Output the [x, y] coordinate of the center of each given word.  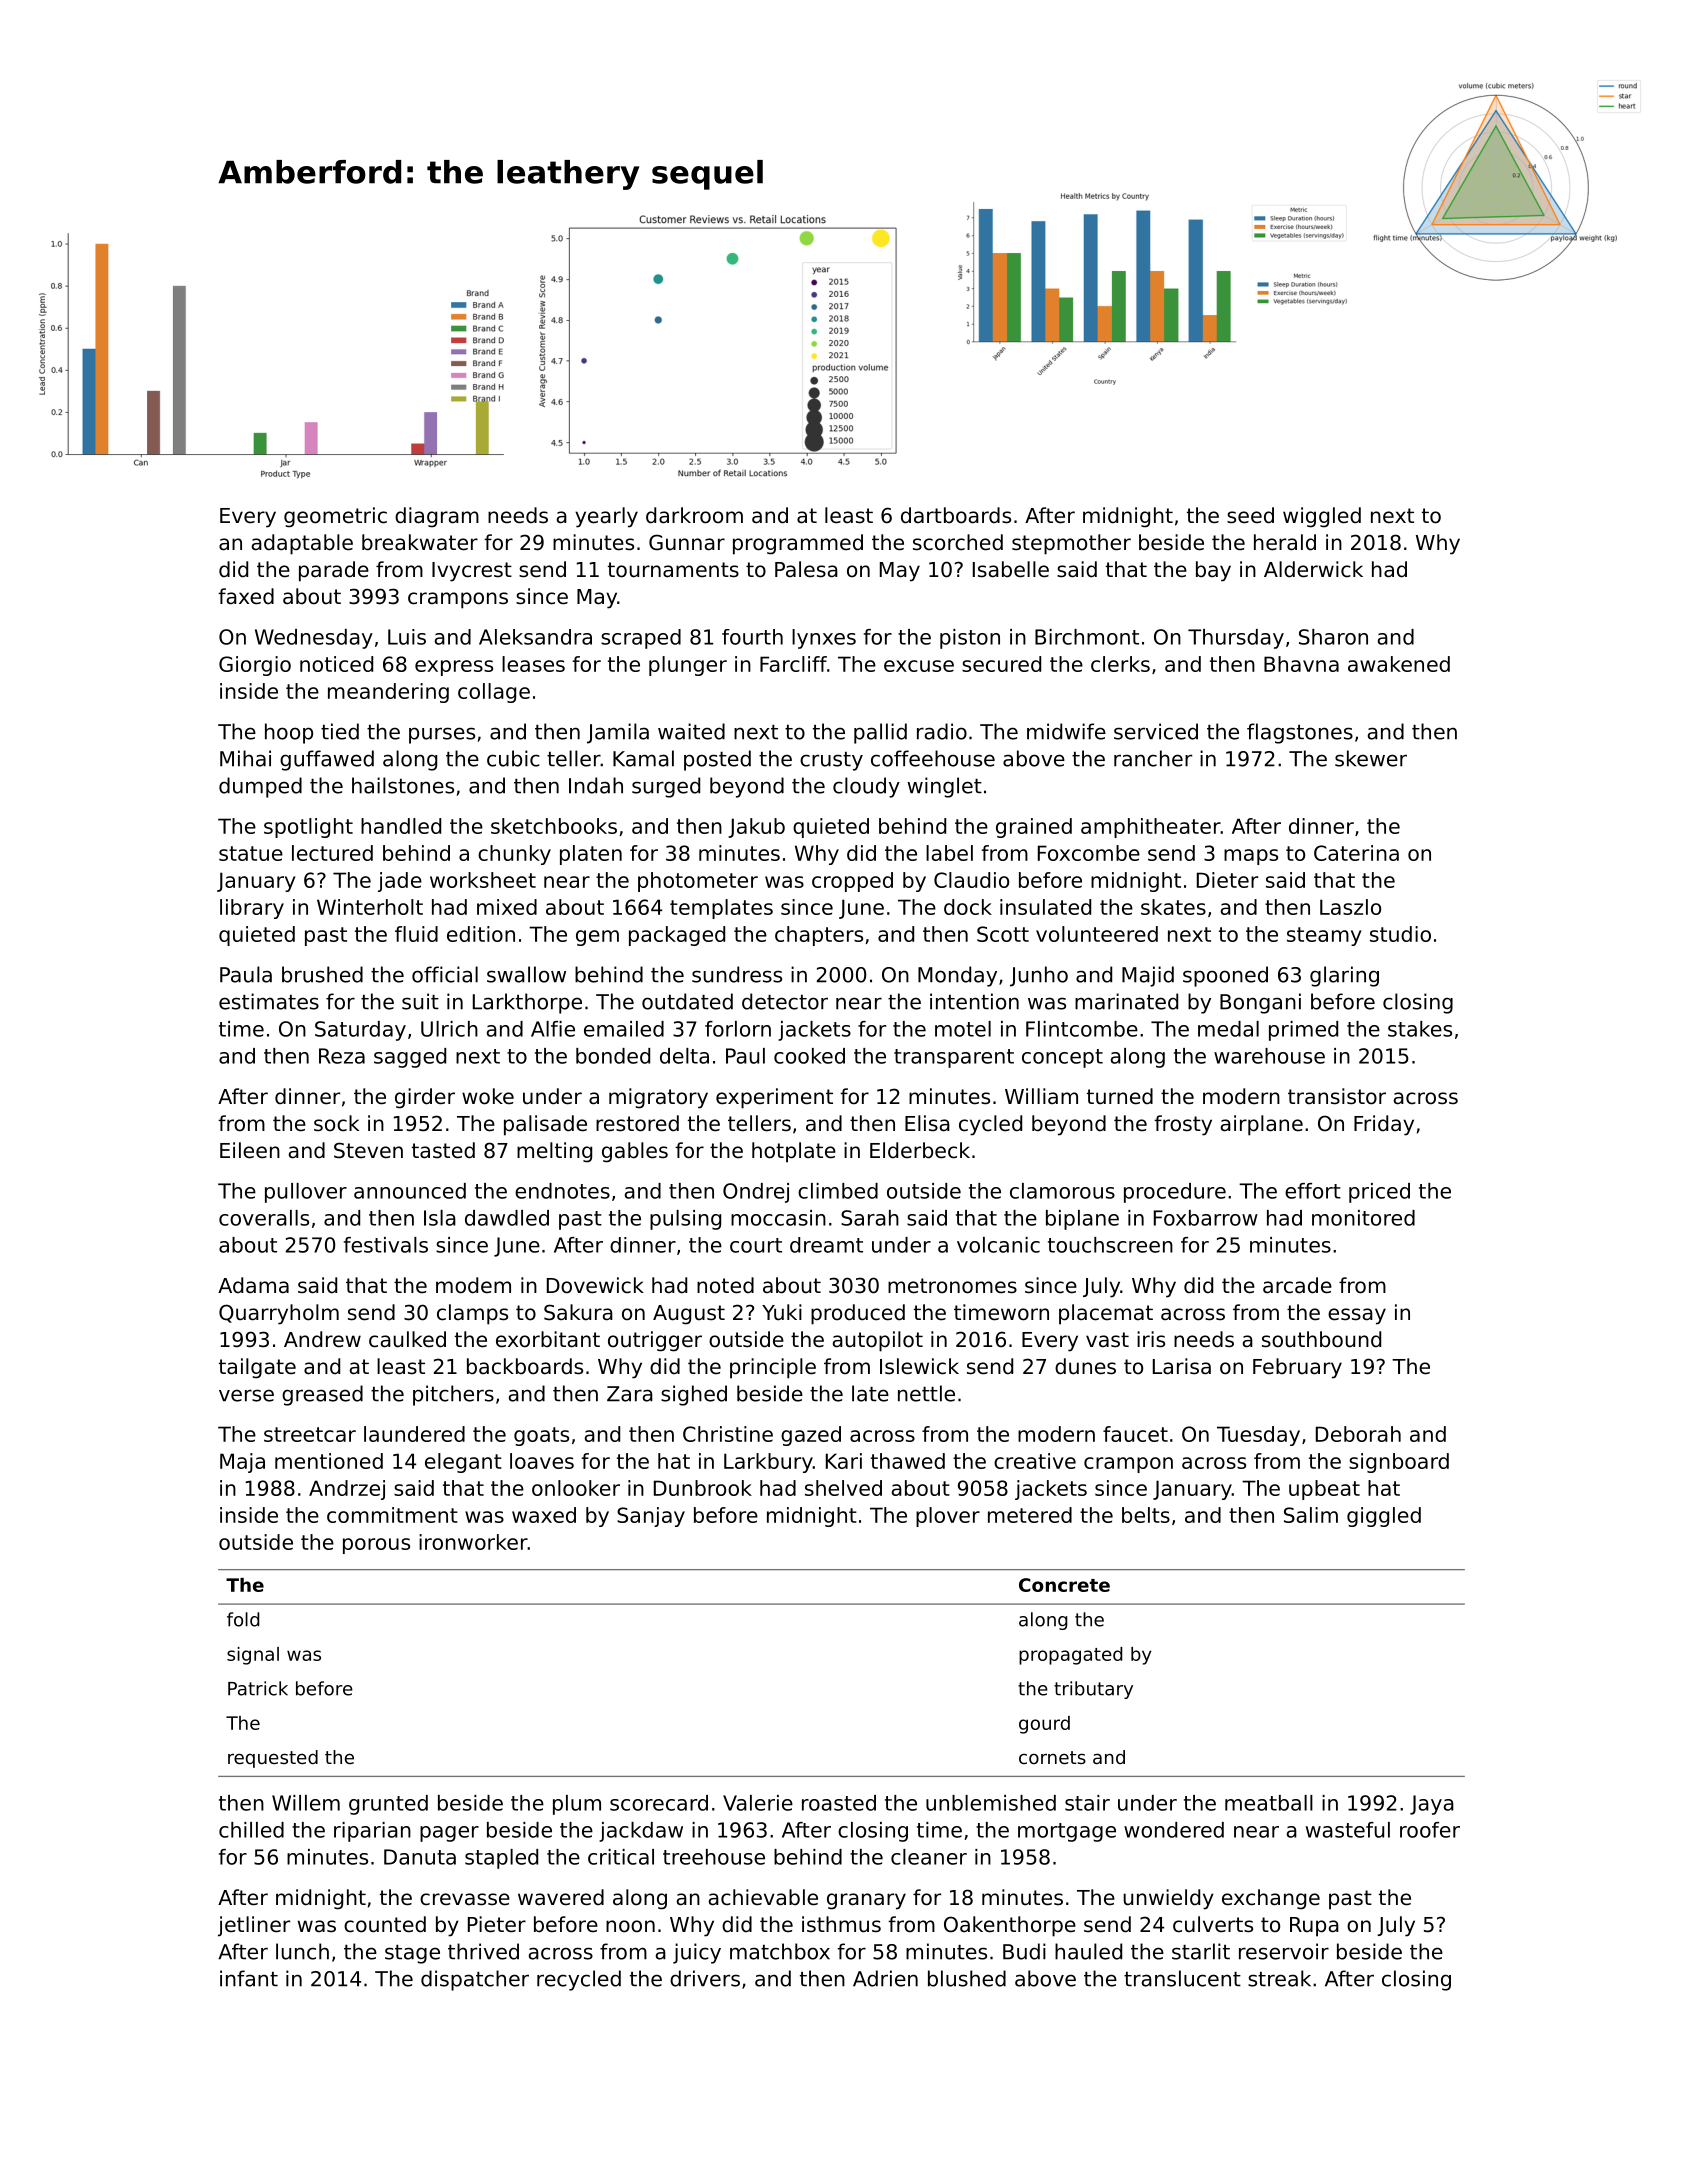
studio [1400, 934]
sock [336, 1123]
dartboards [956, 515]
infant [249, 1978]
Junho [1039, 976]
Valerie [758, 1803]
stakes [1420, 1029]
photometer [698, 882]
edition [481, 934]
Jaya [1432, 1805]
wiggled [1322, 517]
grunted [388, 1805]
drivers [705, 1978]
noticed [336, 664]
